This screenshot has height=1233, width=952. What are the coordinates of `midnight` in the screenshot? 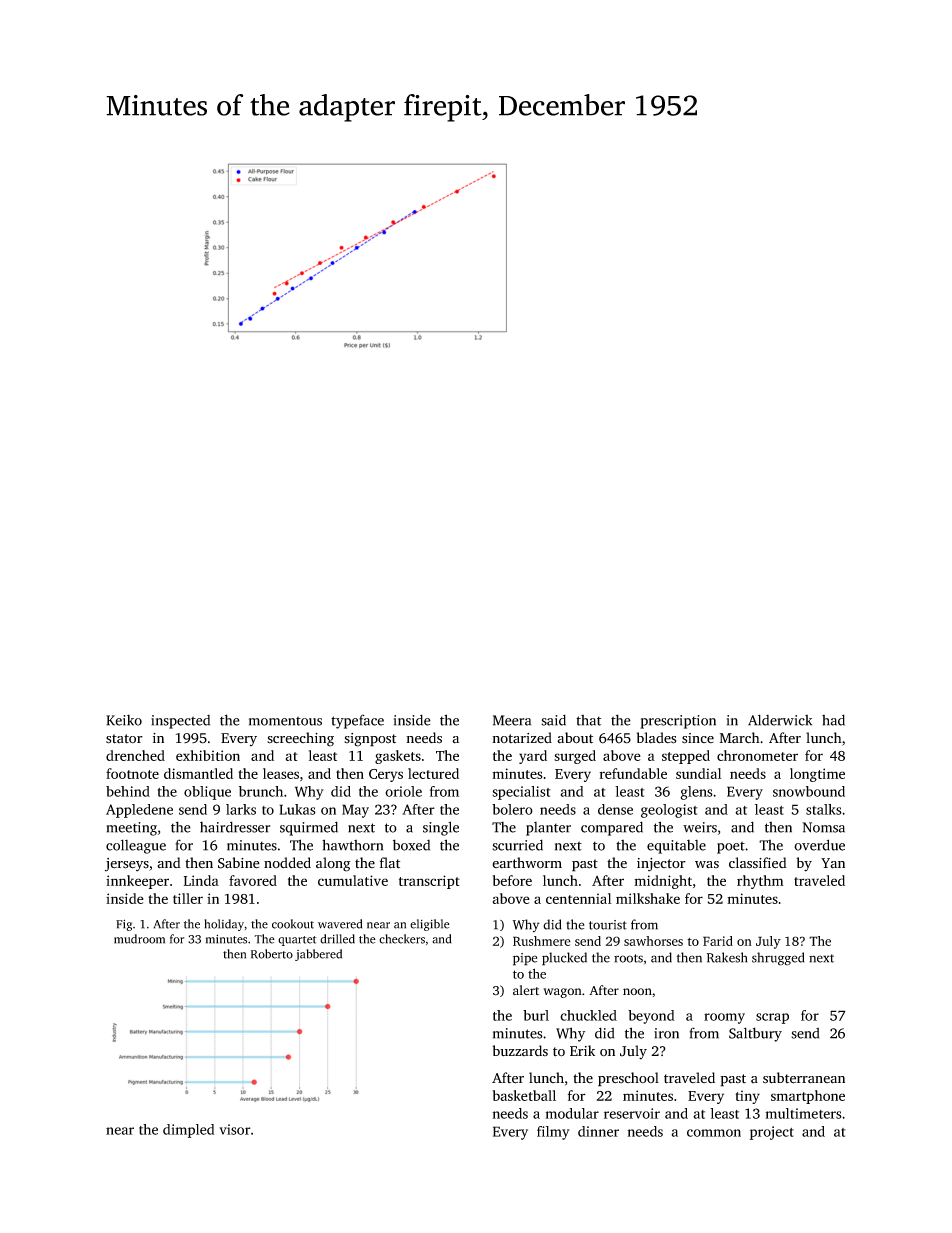 It's located at (663, 882).
